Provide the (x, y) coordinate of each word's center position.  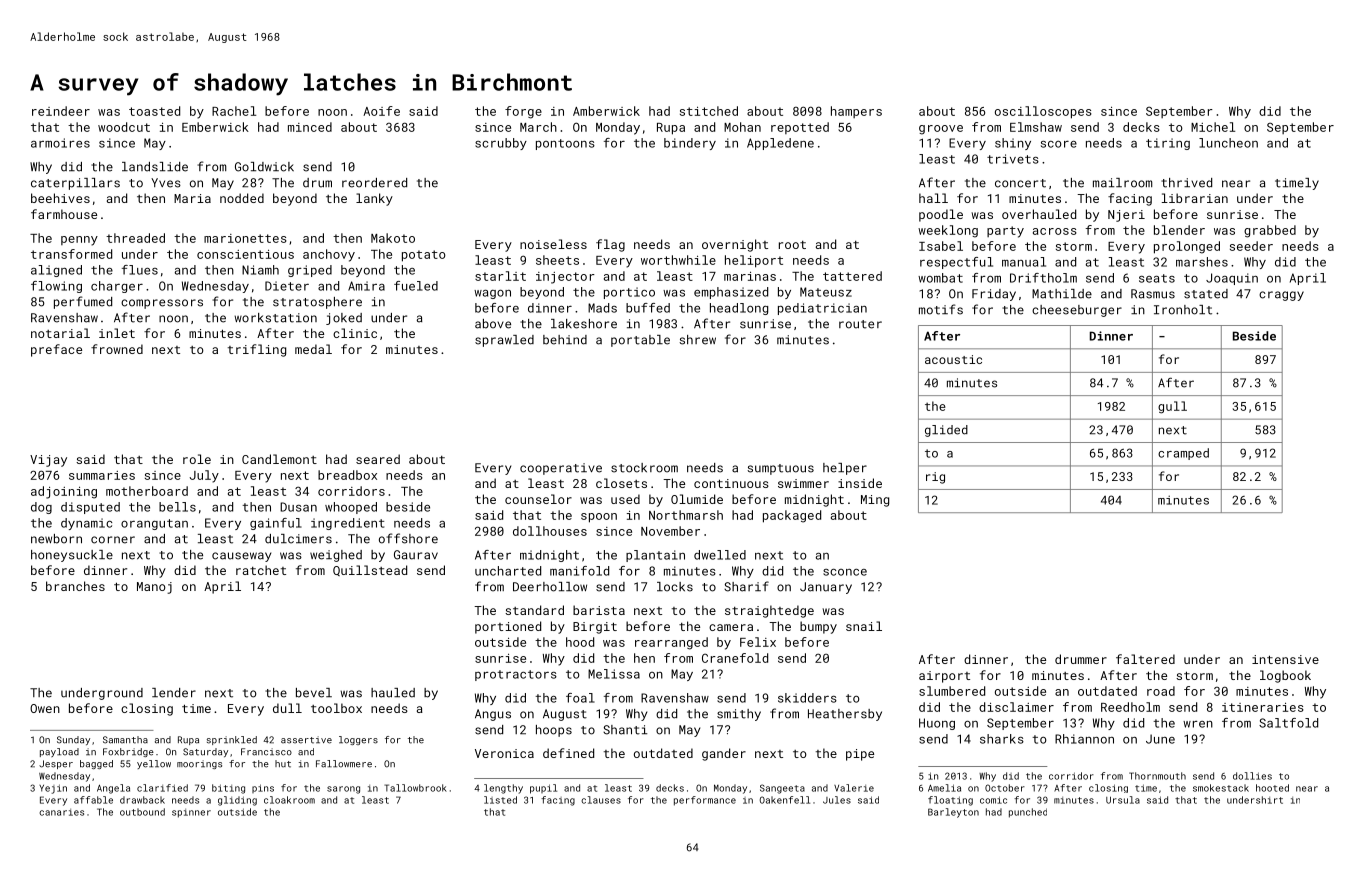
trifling (257, 350)
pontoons (565, 144)
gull (1172, 407)
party (1005, 232)
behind (565, 340)
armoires (60, 143)
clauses (601, 800)
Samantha (125, 740)
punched (1028, 813)
